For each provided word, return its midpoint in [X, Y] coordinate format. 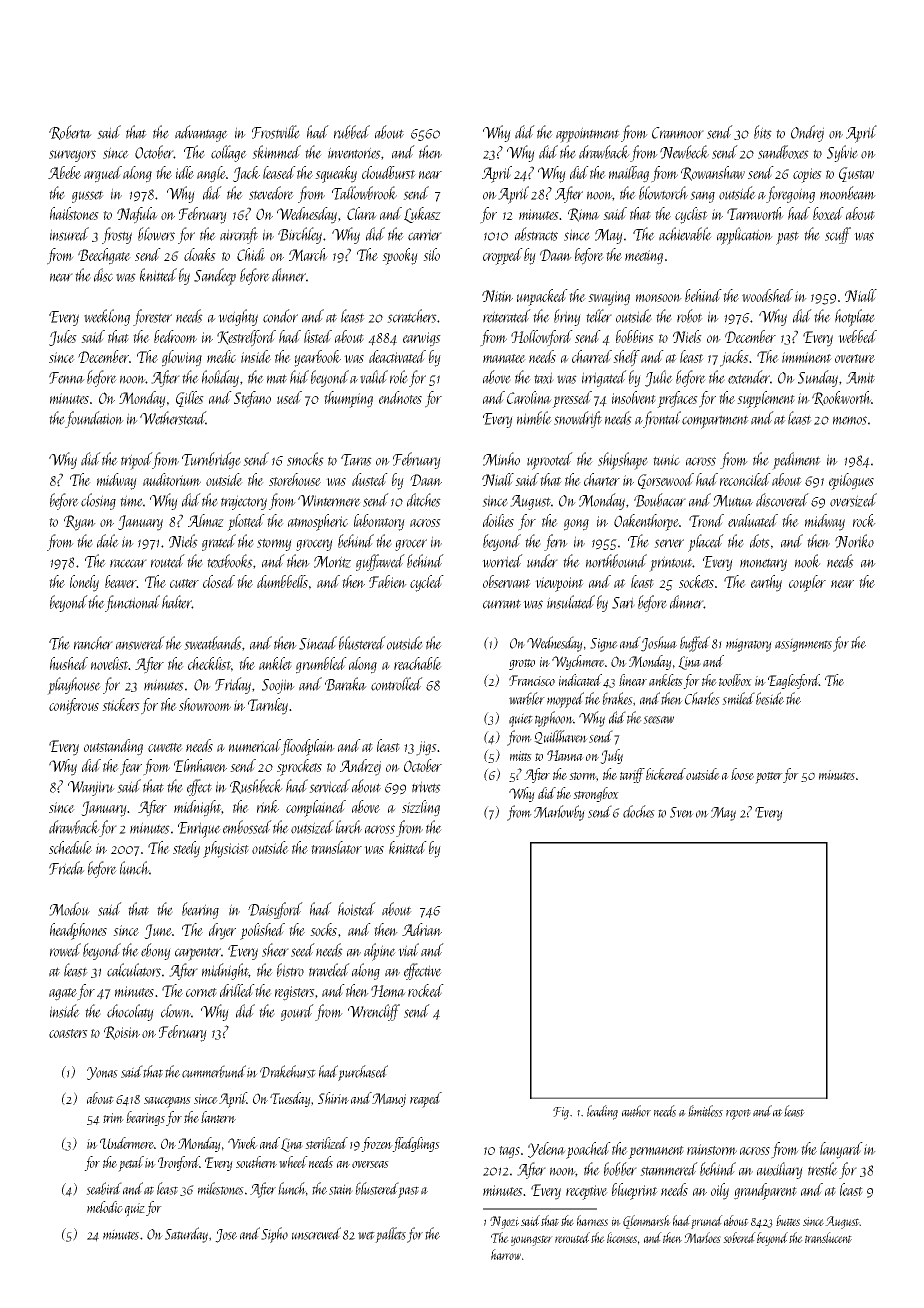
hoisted [357, 909]
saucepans [167, 1102]
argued [103, 174]
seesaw [658, 720]
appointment [588, 135]
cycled [427, 583]
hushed [69, 663]
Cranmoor [678, 133]
